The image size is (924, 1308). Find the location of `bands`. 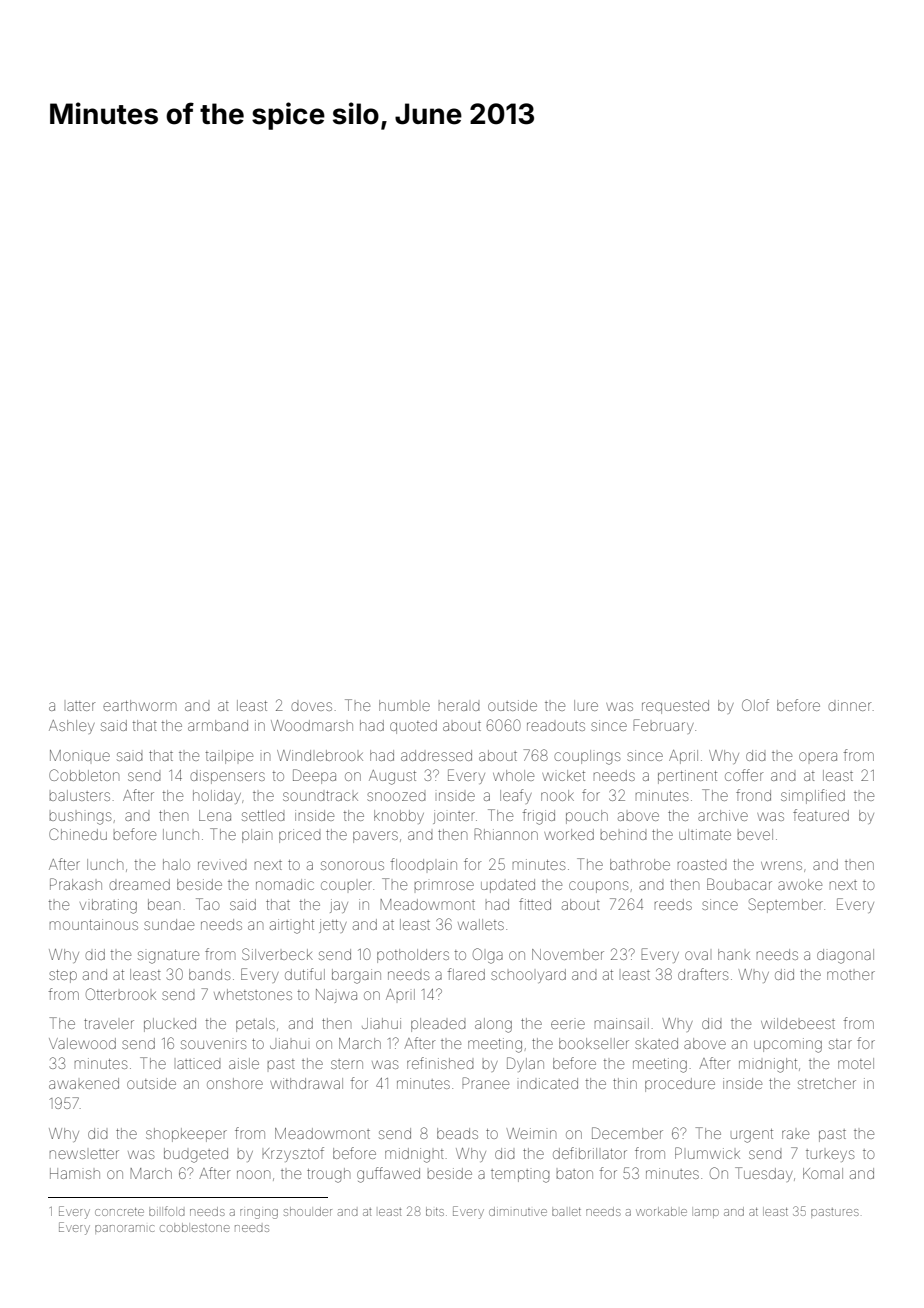

bands is located at coordinates (209, 974).
